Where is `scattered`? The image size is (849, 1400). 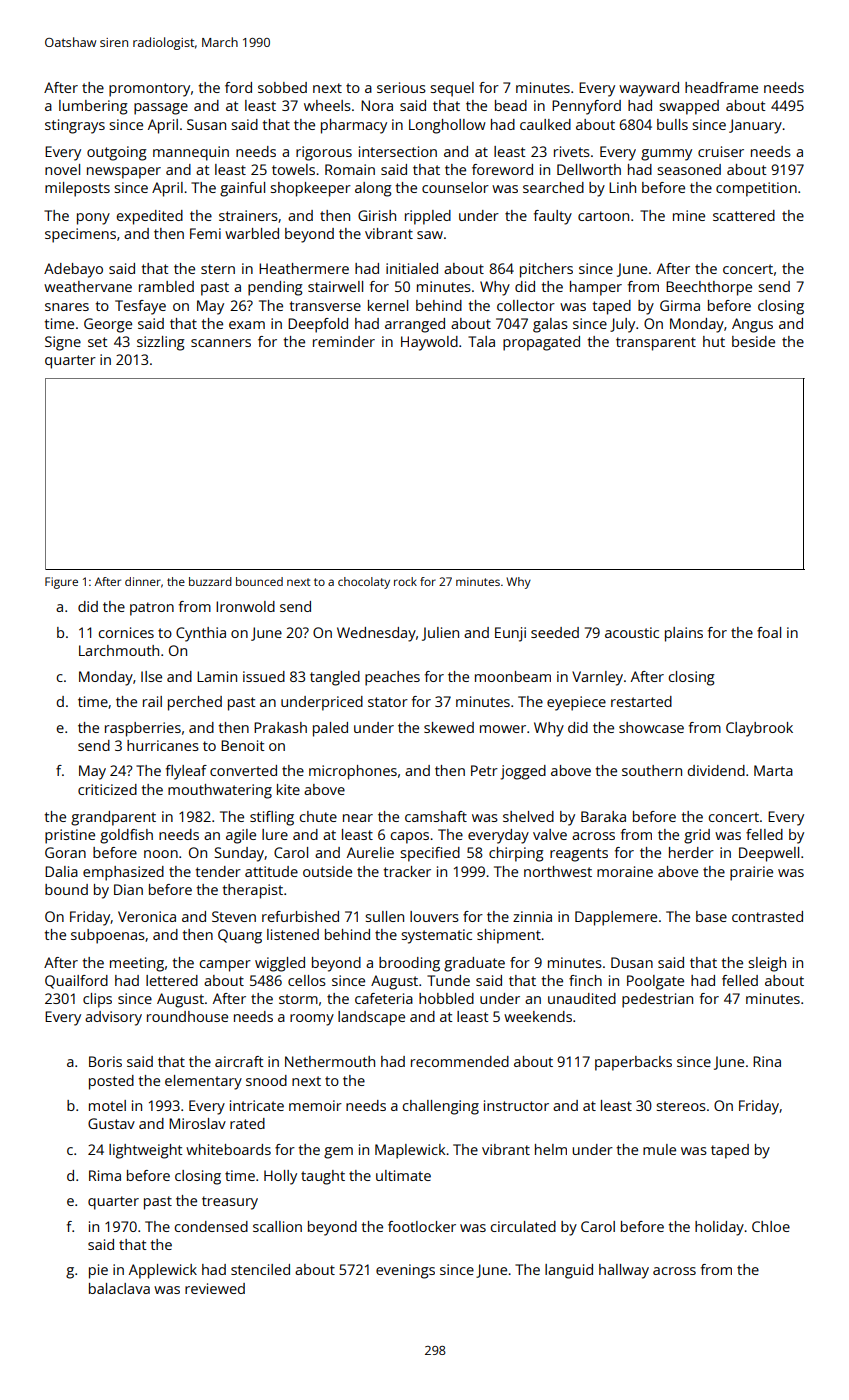
scattered is located at coordinates (744, 215).
